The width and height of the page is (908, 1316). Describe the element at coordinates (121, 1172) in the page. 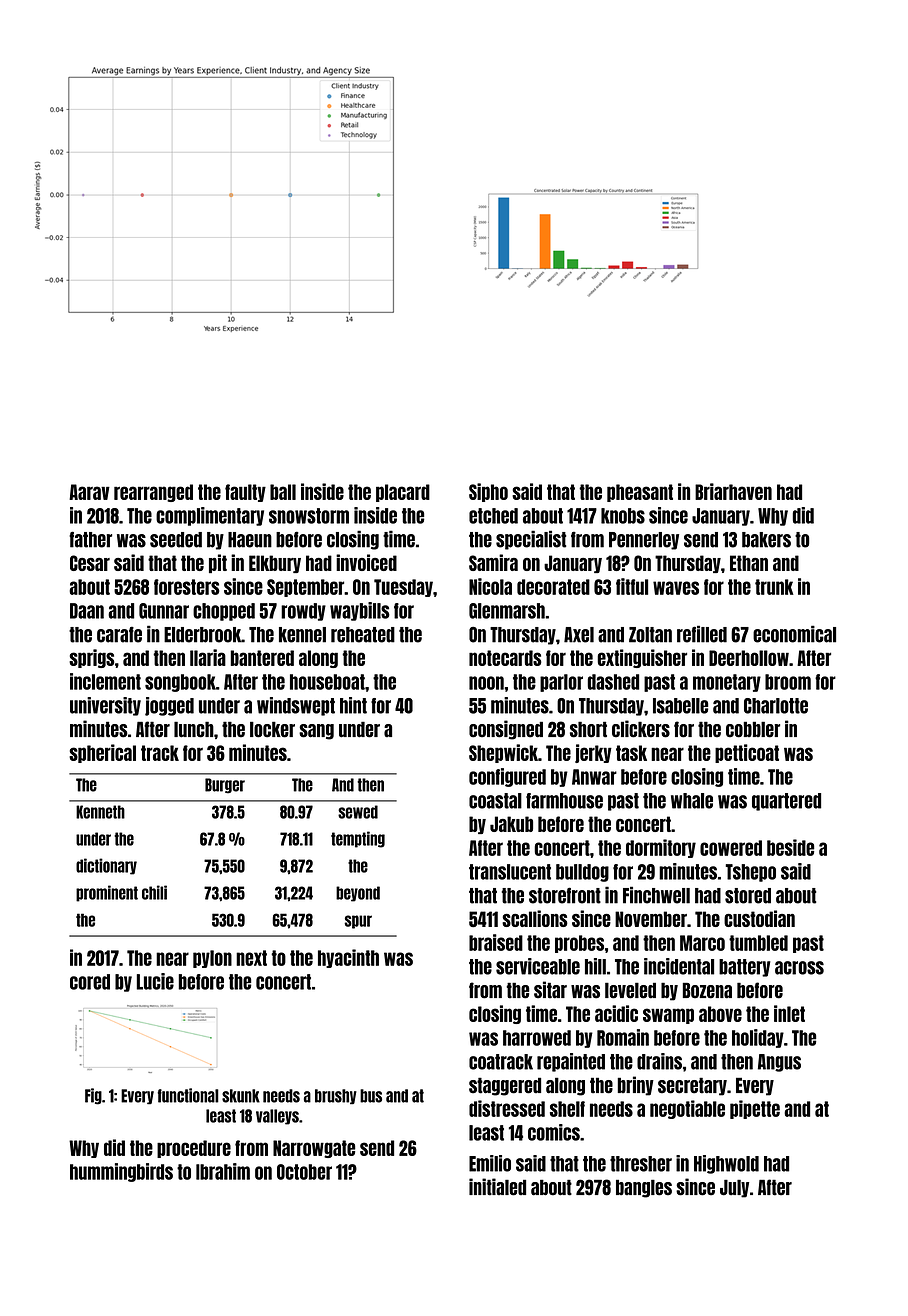

I see `hummingbirds` at that location.
